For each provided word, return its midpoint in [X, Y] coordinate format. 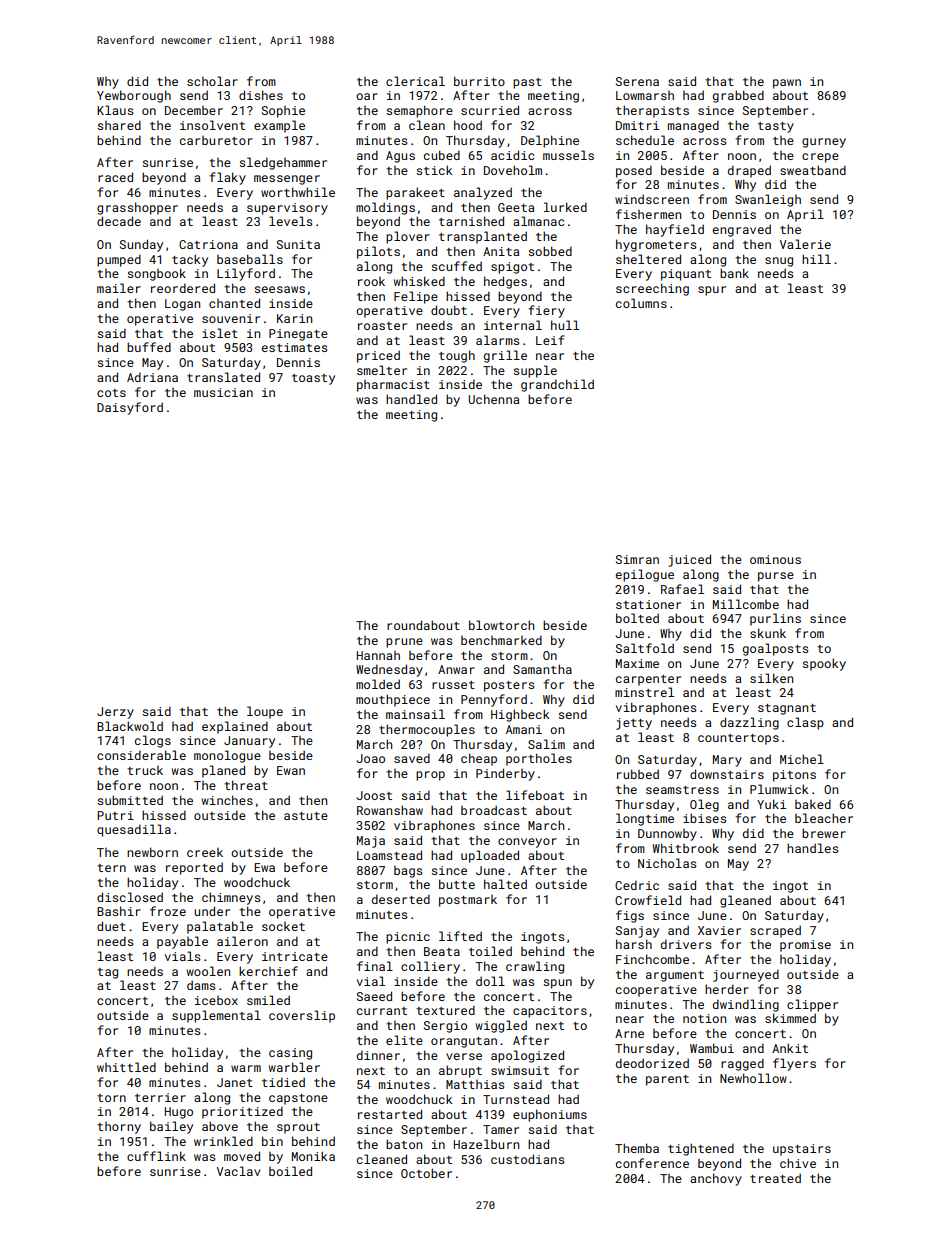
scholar [212, 81]
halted [505, 884]
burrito [479, 81]
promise [805, 946]
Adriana [152, 377]
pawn [787, 84]
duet [111, 926]
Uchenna [494, 399]
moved [242, 1156]
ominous [775, 559]
